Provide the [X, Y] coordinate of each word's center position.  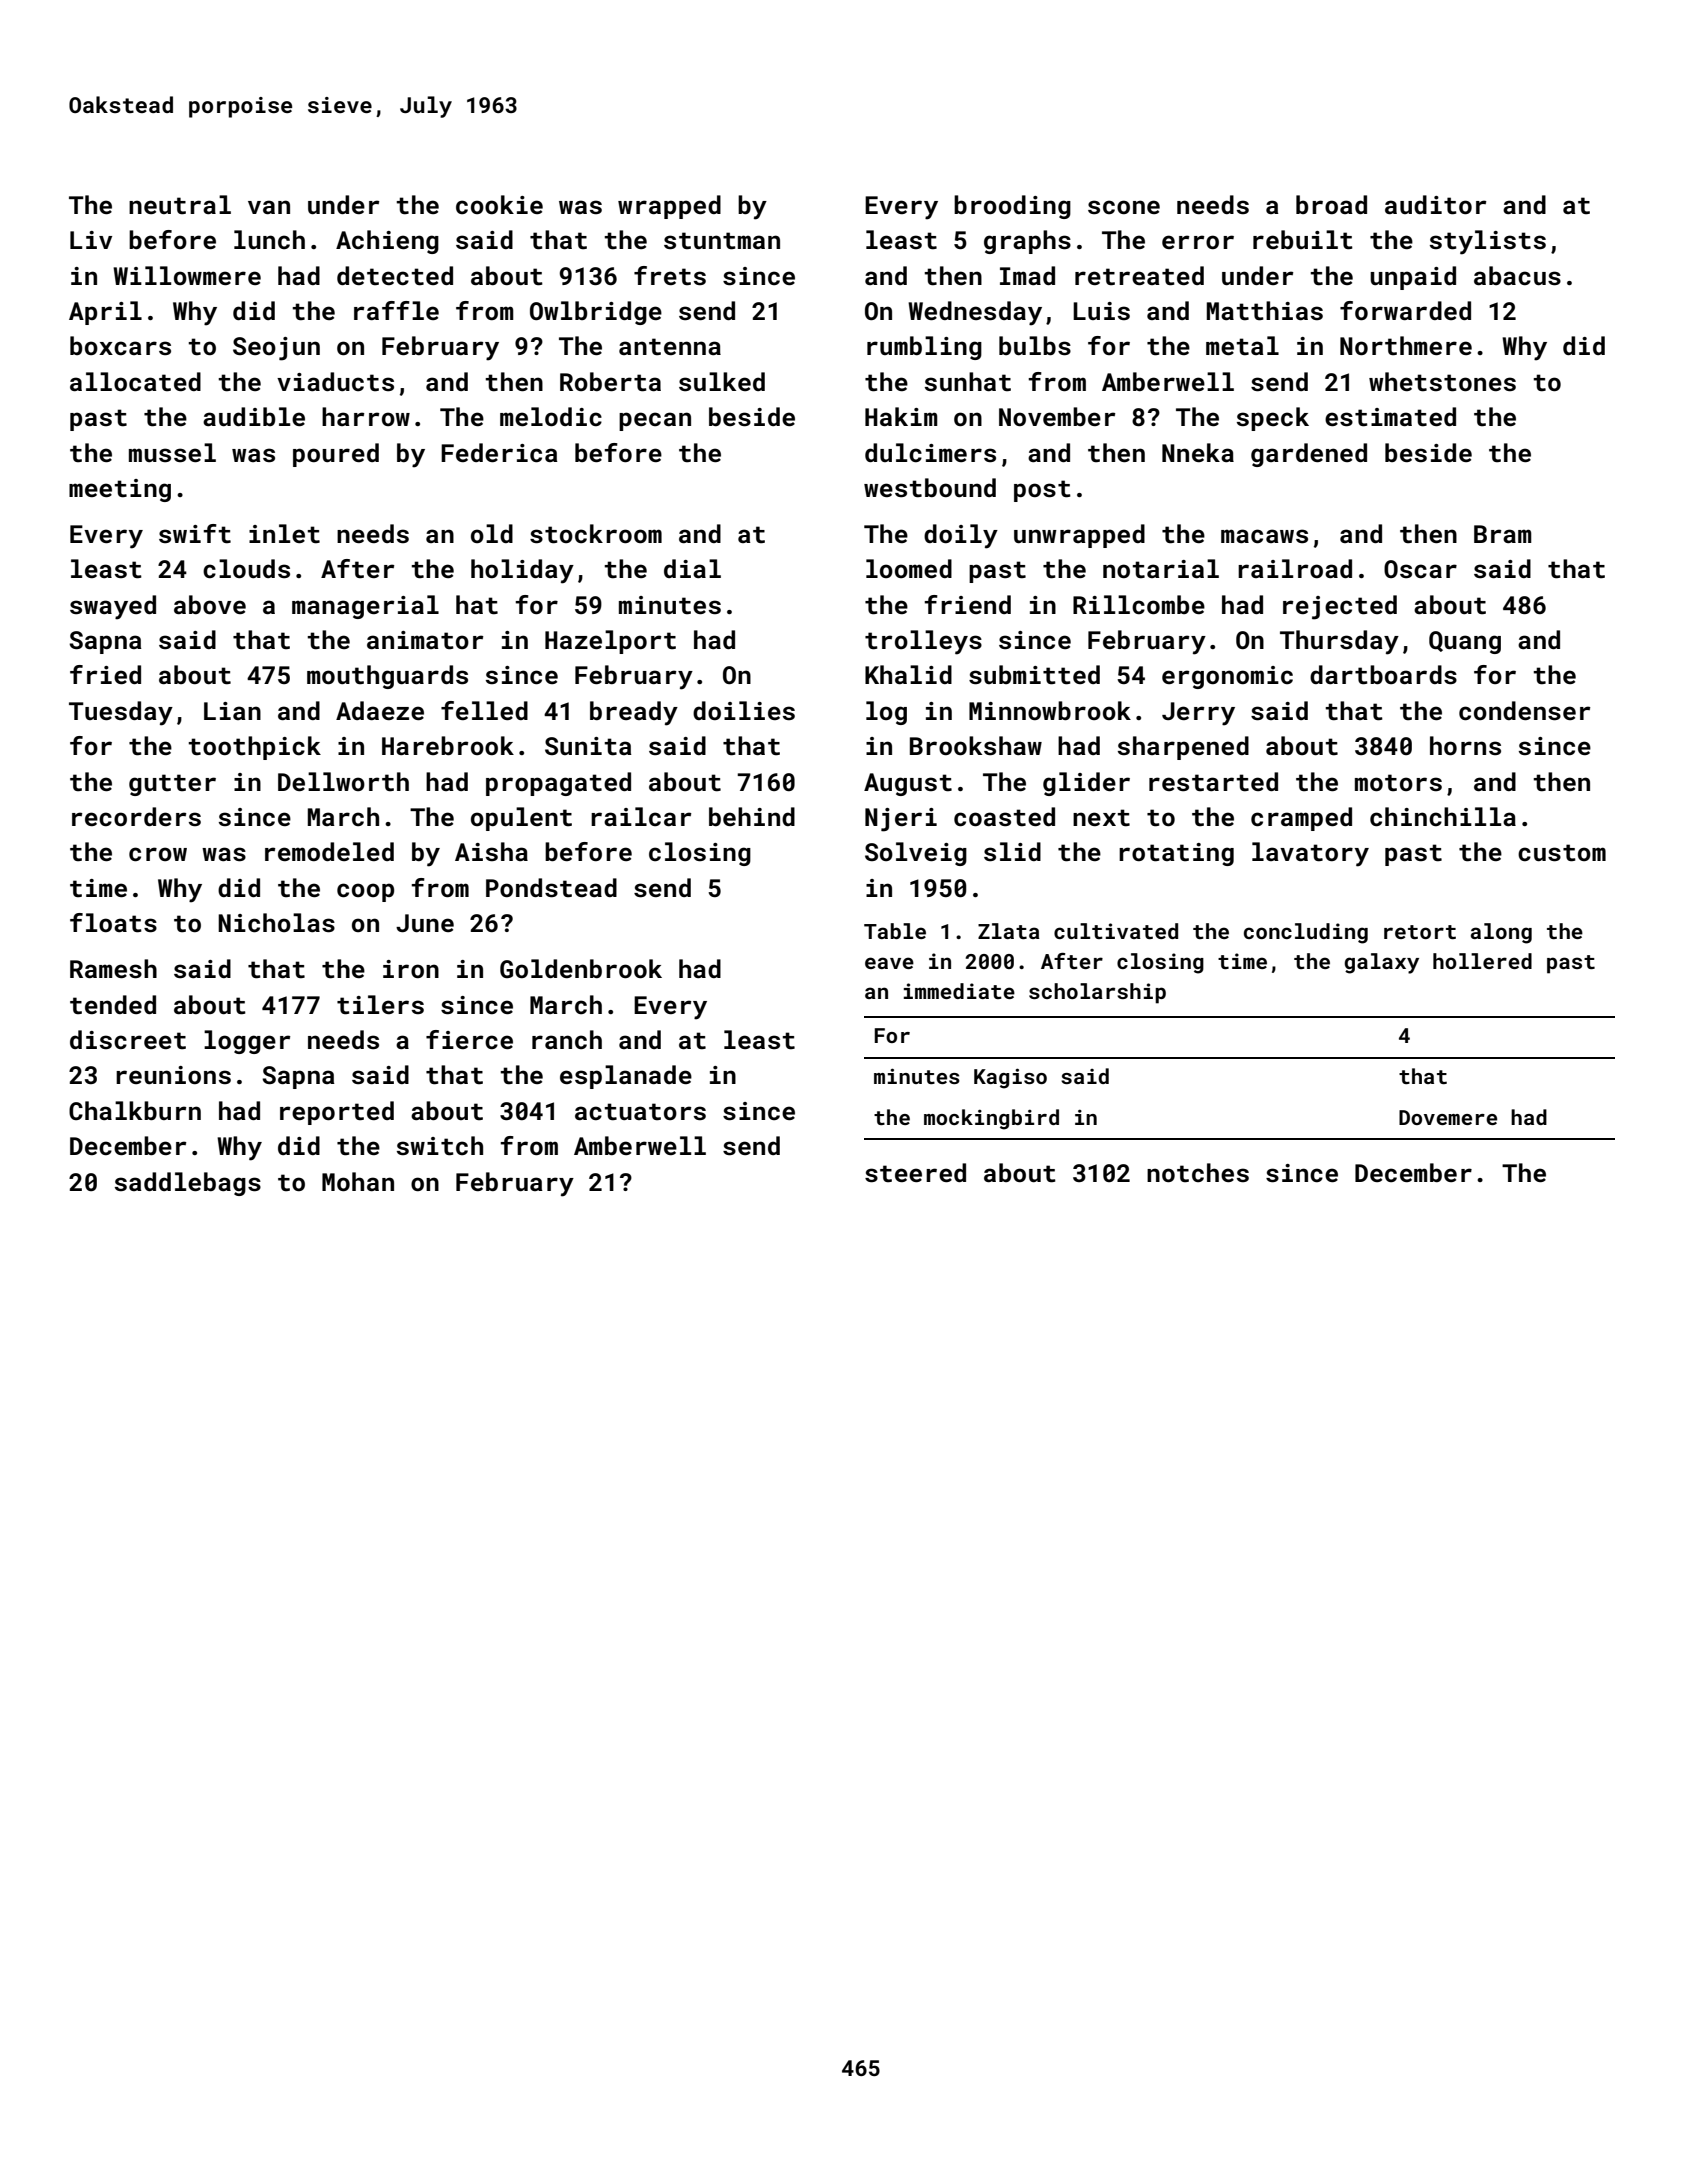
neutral [180, 205]
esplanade [626, 1077]
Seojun [276, 349]
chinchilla [1443, 817]
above [210, 604]
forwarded [1405, 310]
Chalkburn [135, 1110]
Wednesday [975, 313]
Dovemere [1448, 1117]
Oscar [1420, 569]
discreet [128, 1040]
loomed [909, 568]
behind [752, 816]
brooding [1012, 207]
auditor [1435, 205]
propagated [558, 784]
